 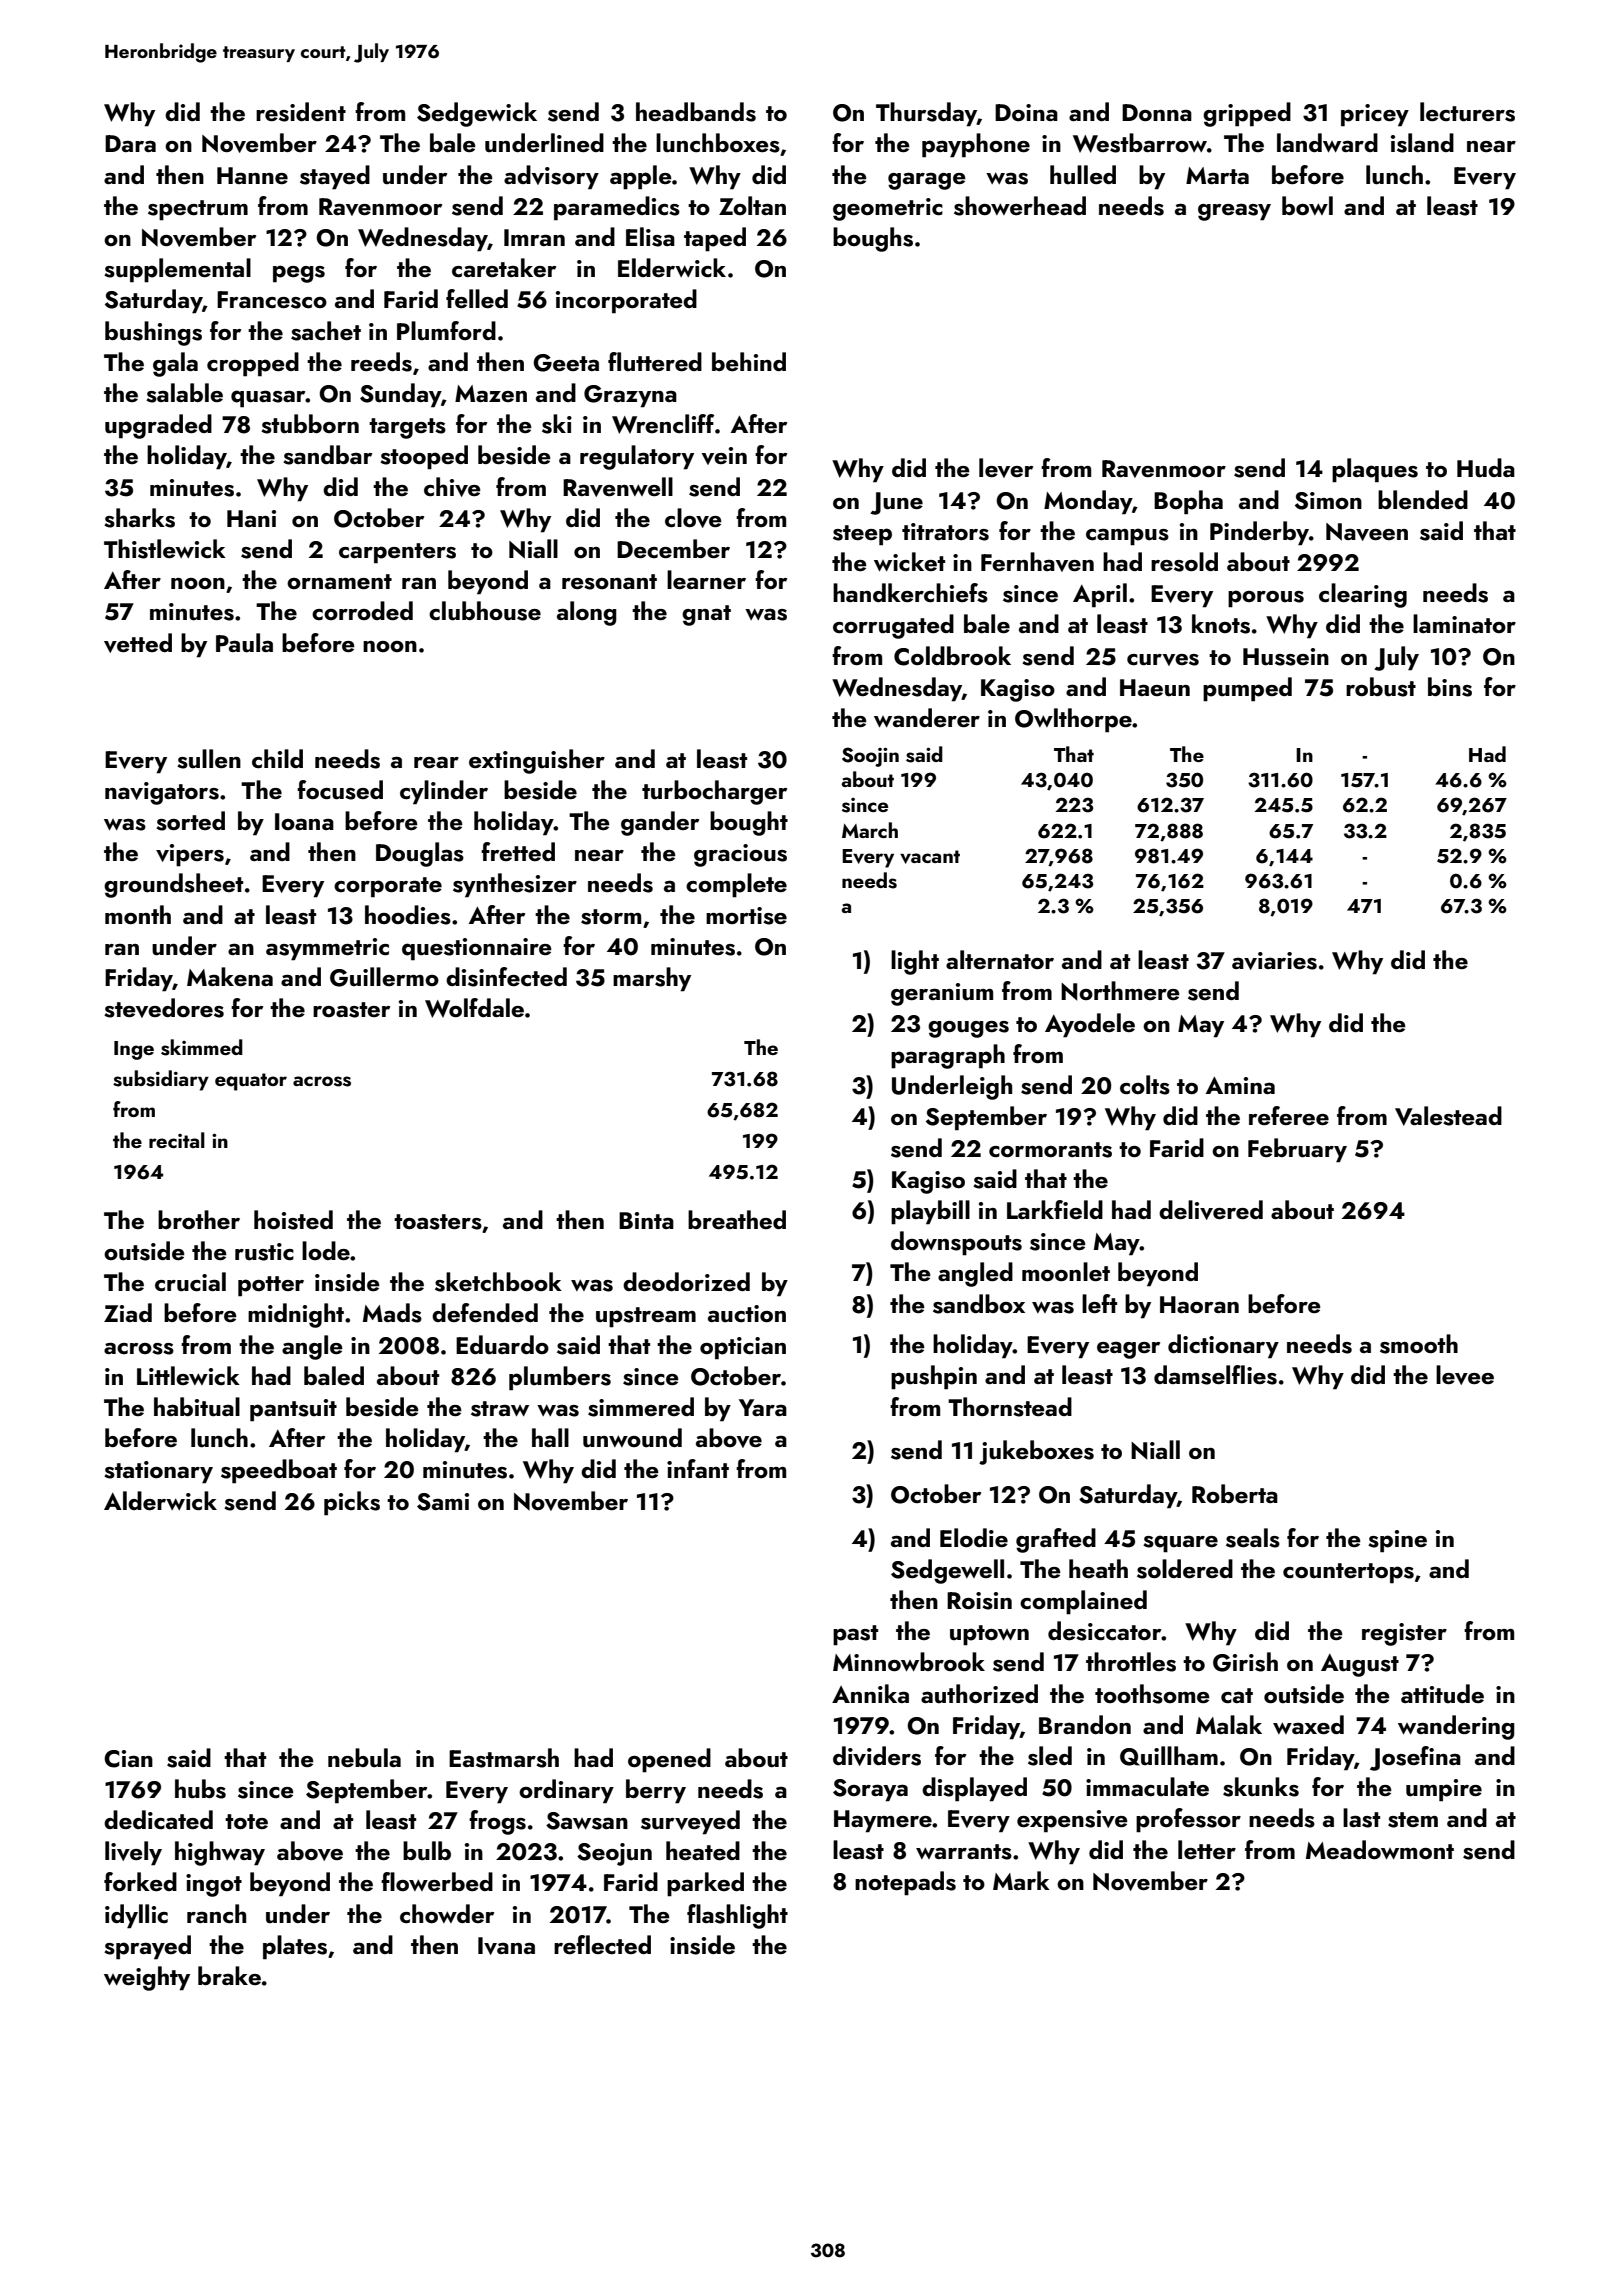 What do you see at coordinates (926, 114) in the page?
I see `Thursday` at bounding box center [926, 114].
